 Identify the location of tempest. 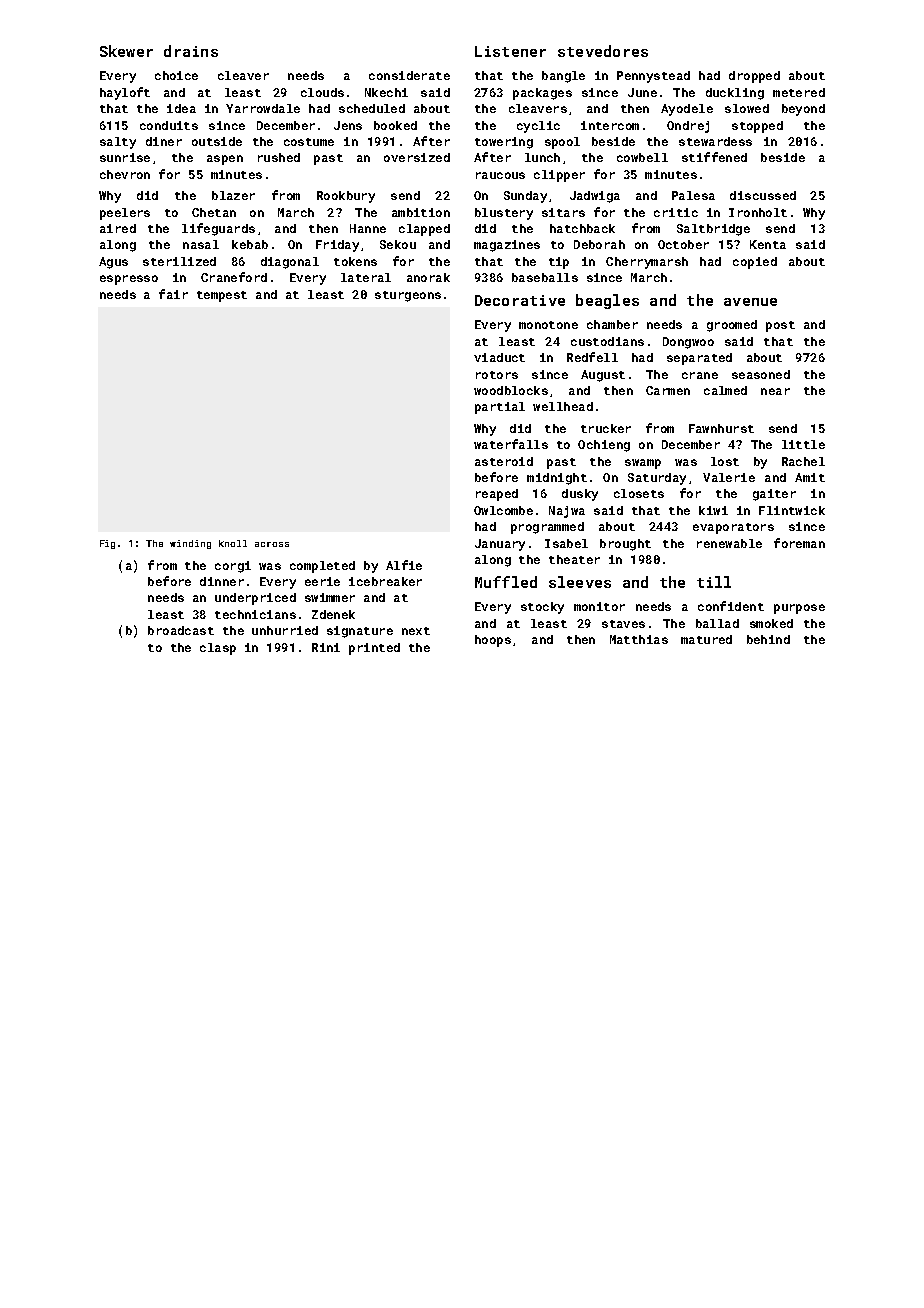
(222, 296).
